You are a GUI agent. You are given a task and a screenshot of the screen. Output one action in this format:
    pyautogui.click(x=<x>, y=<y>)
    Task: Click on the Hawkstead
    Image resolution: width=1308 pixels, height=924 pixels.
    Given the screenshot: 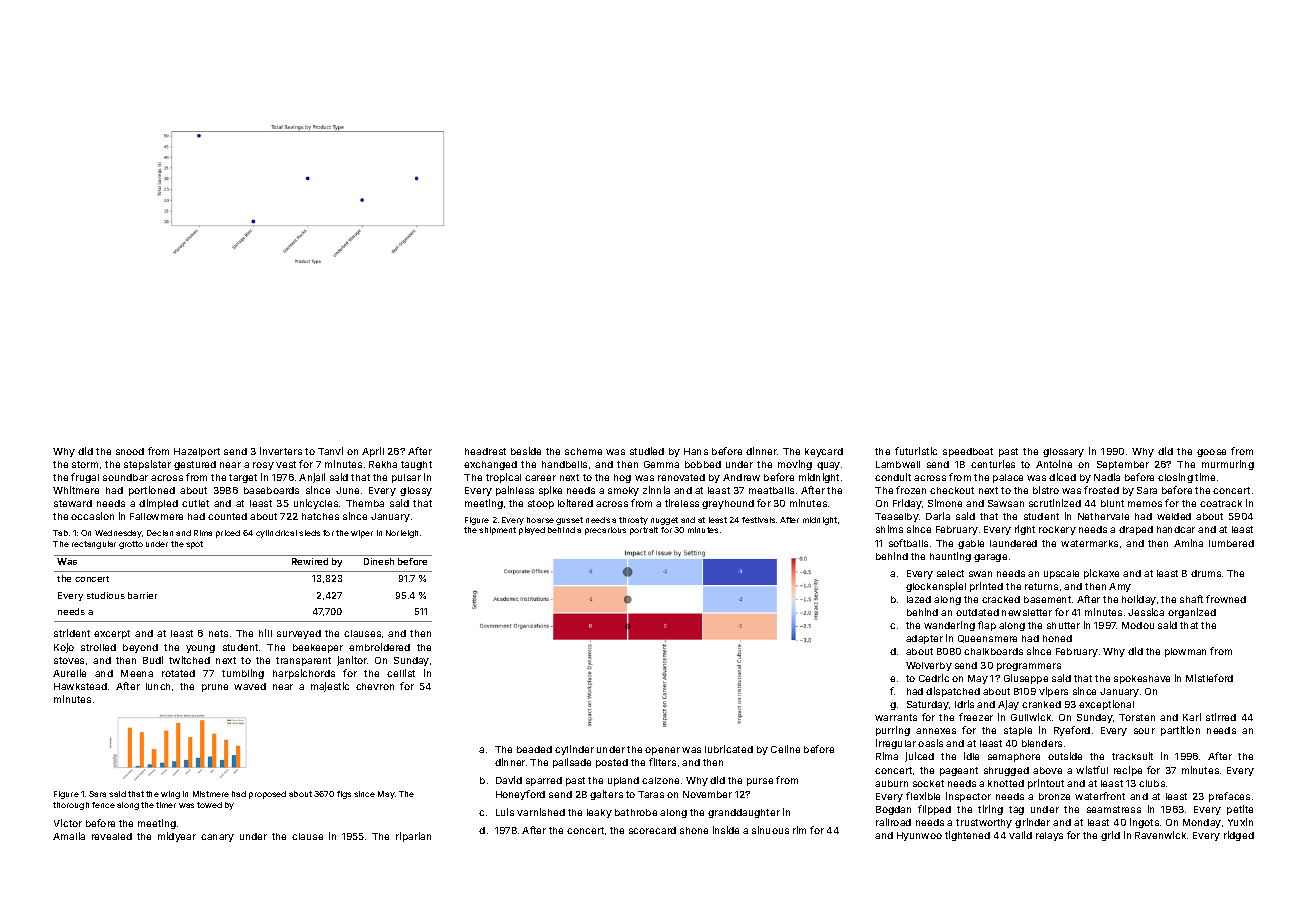 What is the action you would take?
    pyautogui.click(x=80, y=686)
